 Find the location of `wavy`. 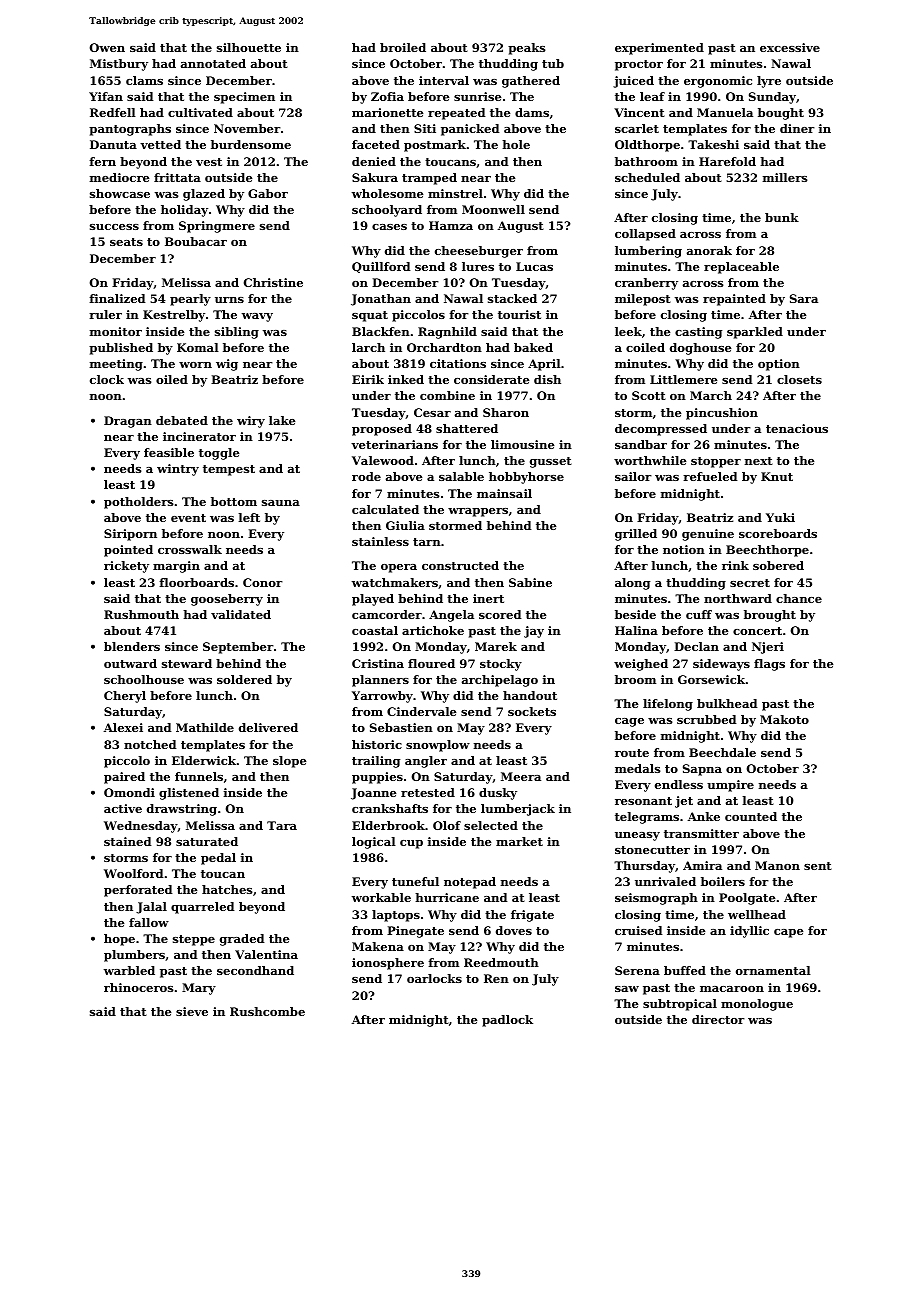

wavy is located at coordinates (257, 317).
